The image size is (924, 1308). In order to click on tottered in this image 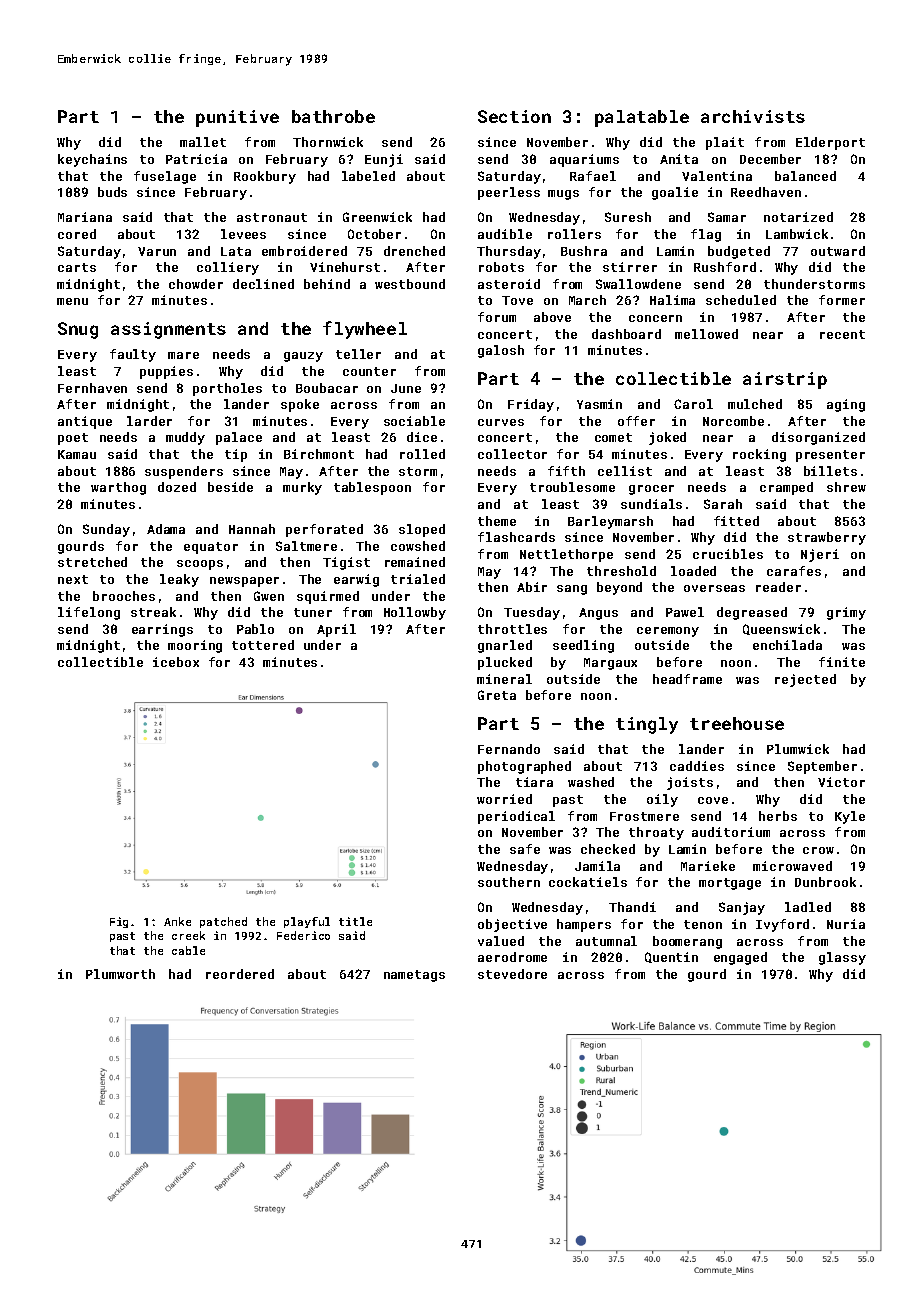, I will do `click(263, 645)`.
